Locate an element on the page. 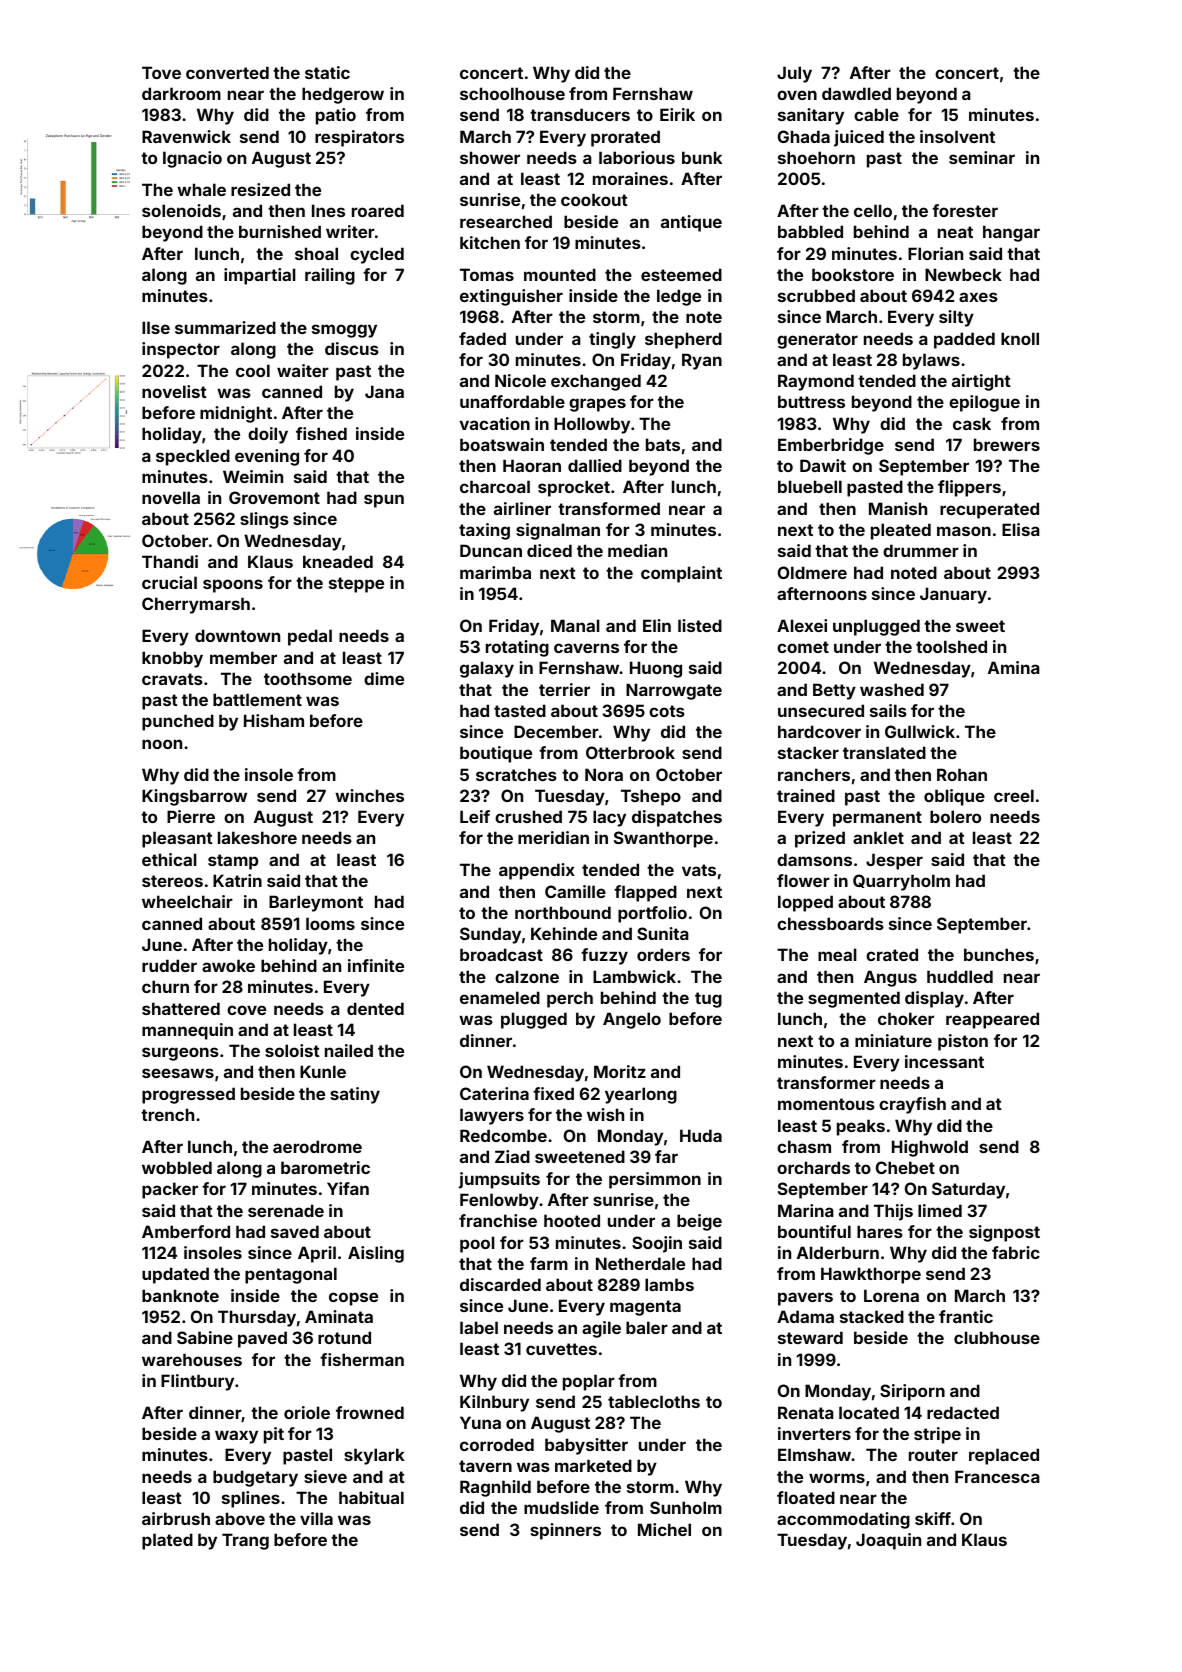  fabric is located at coordinates (1016, 1252).
